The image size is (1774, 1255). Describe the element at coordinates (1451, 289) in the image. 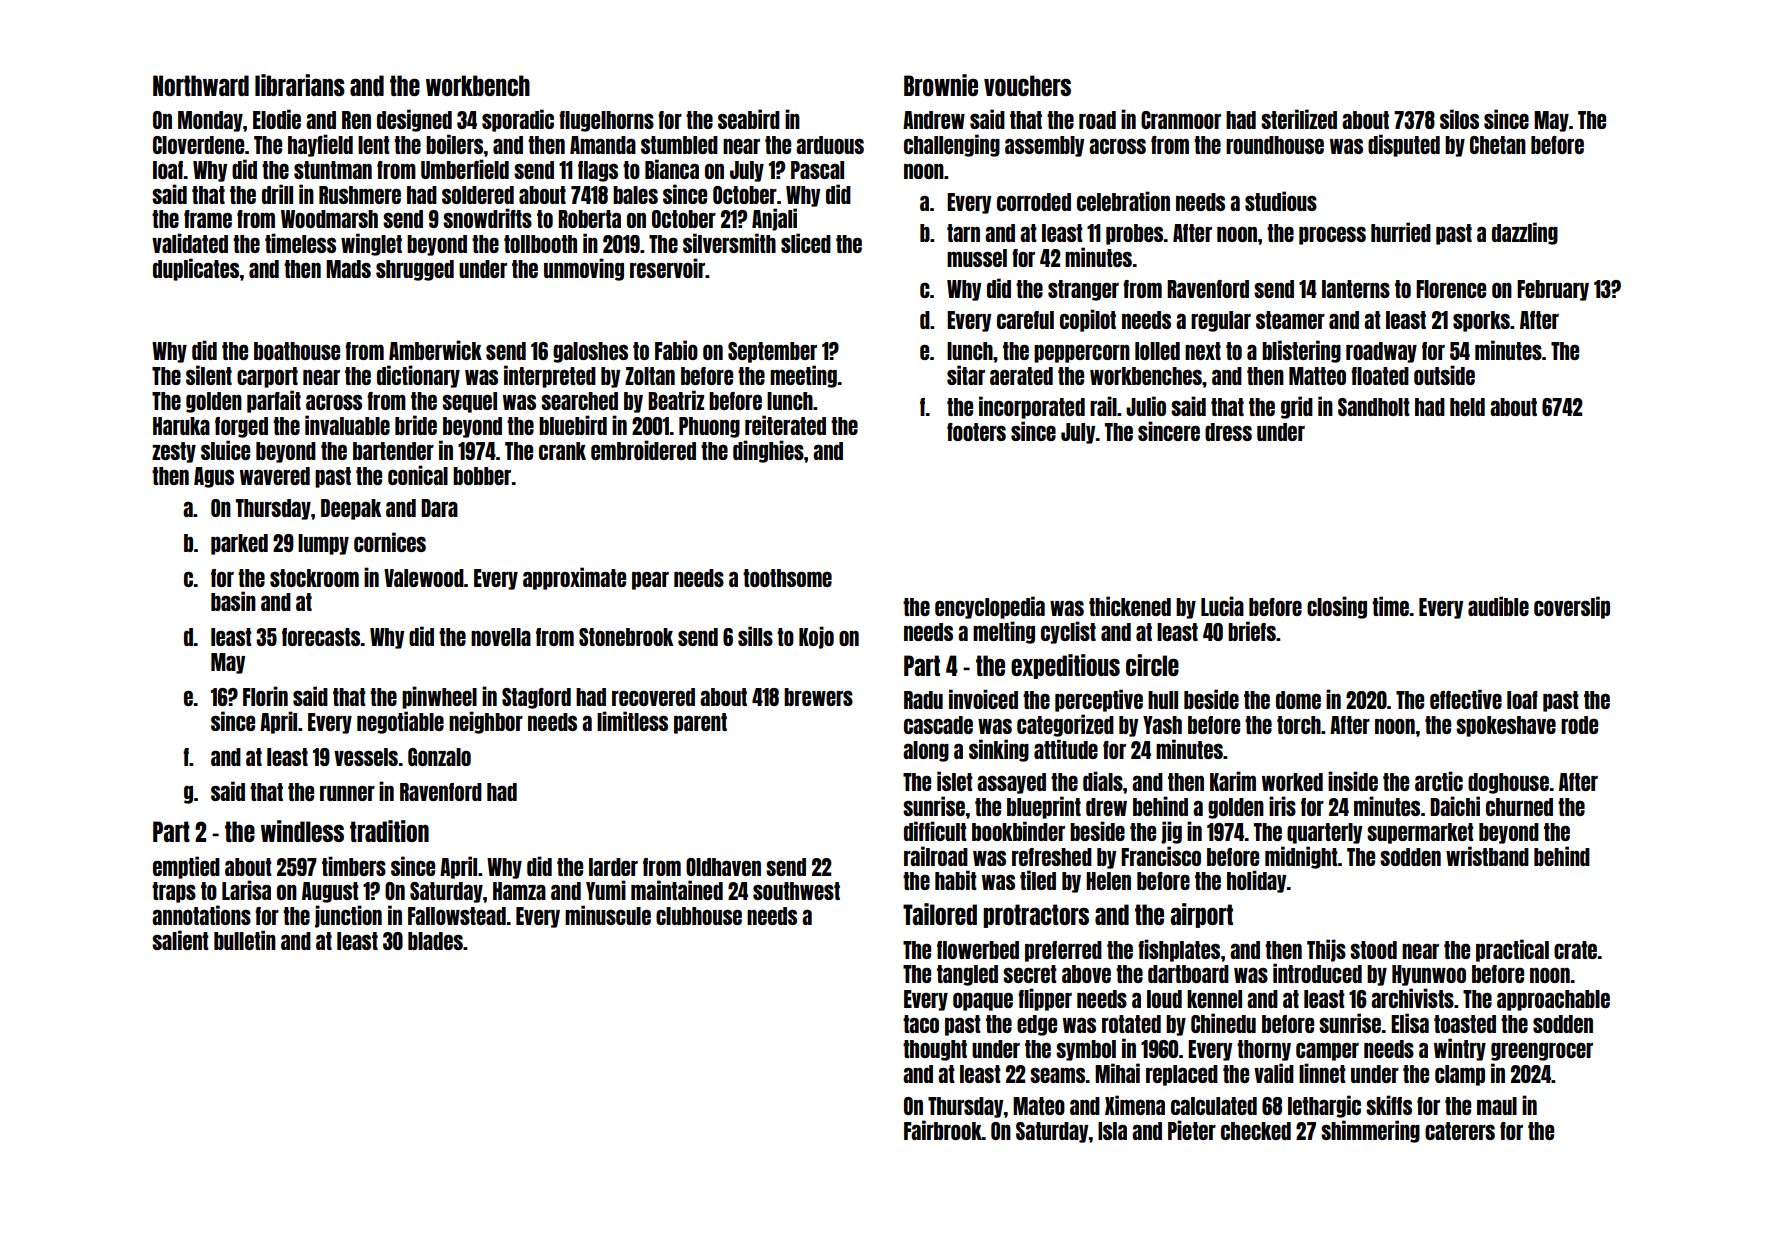

I see `Florence` at that location.
